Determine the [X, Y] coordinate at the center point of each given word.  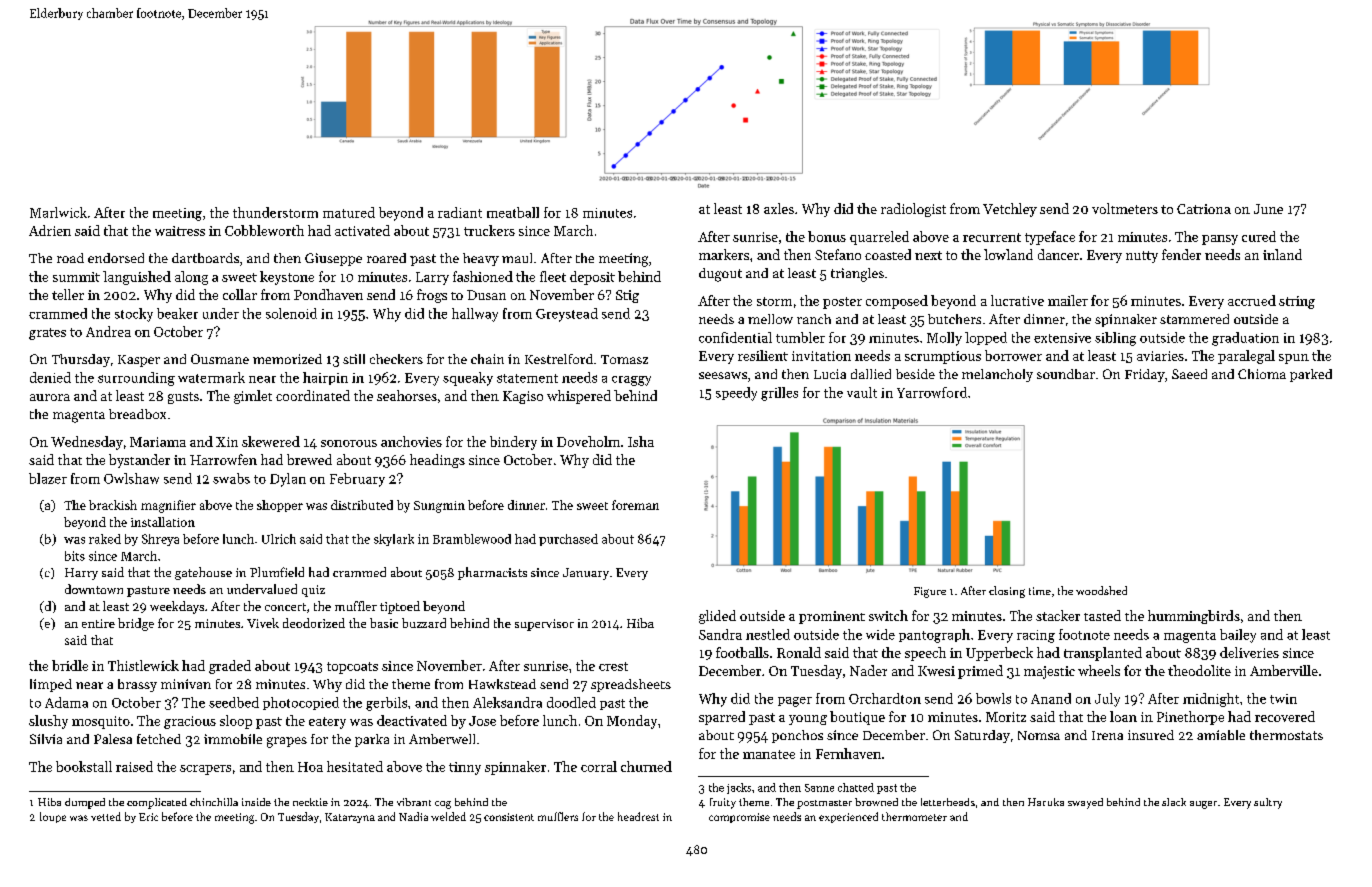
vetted [106, 816]
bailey [1238, 636]
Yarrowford [932, 392]
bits [75, 556]
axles [779, 208]
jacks [739, 788]
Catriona [1204, 209]
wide [880, 634]
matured [349, 212]
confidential [735, 337]
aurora [50, 397]
